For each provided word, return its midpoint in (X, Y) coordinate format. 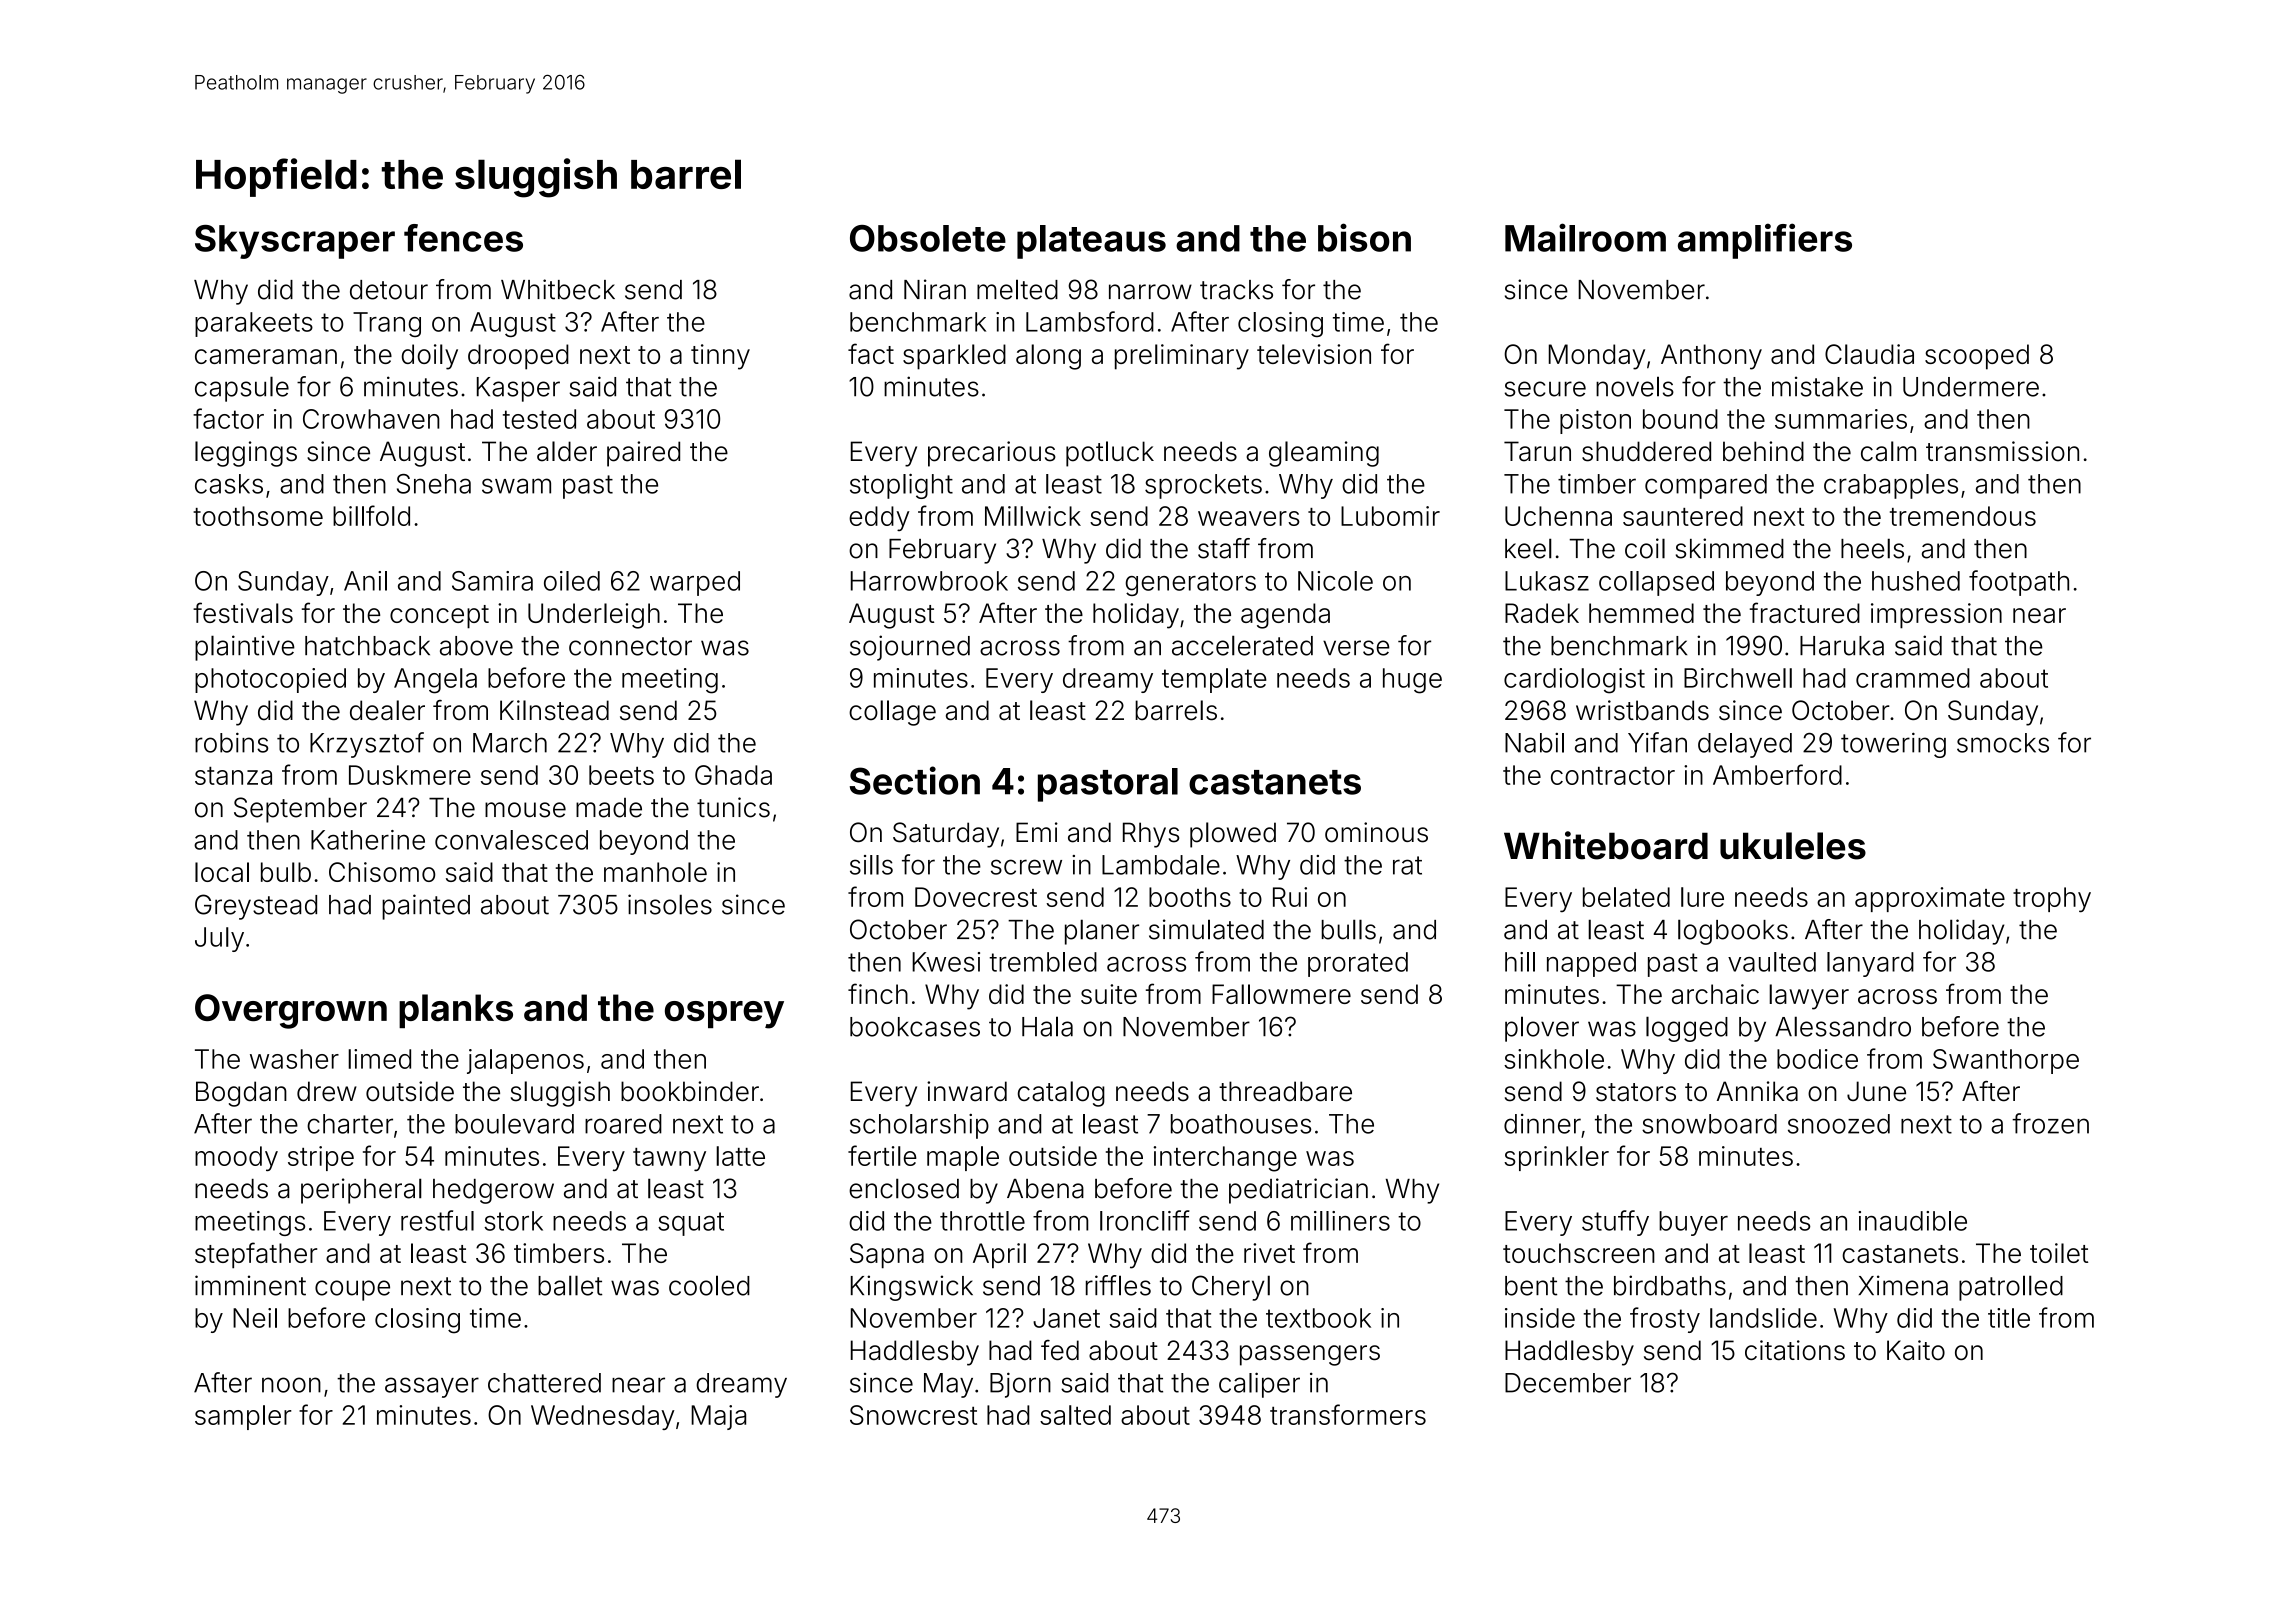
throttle (982, 1221)
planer (1102, 932)
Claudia (1869, 354)
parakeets (254, 324)
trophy (2052, 900)
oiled (572, 581)
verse (1356, 648)
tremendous (1963, 516)
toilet (2059, 1253)
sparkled (954, 357)
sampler (243, 1417)
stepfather (256, 1255)
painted (426, 907)
